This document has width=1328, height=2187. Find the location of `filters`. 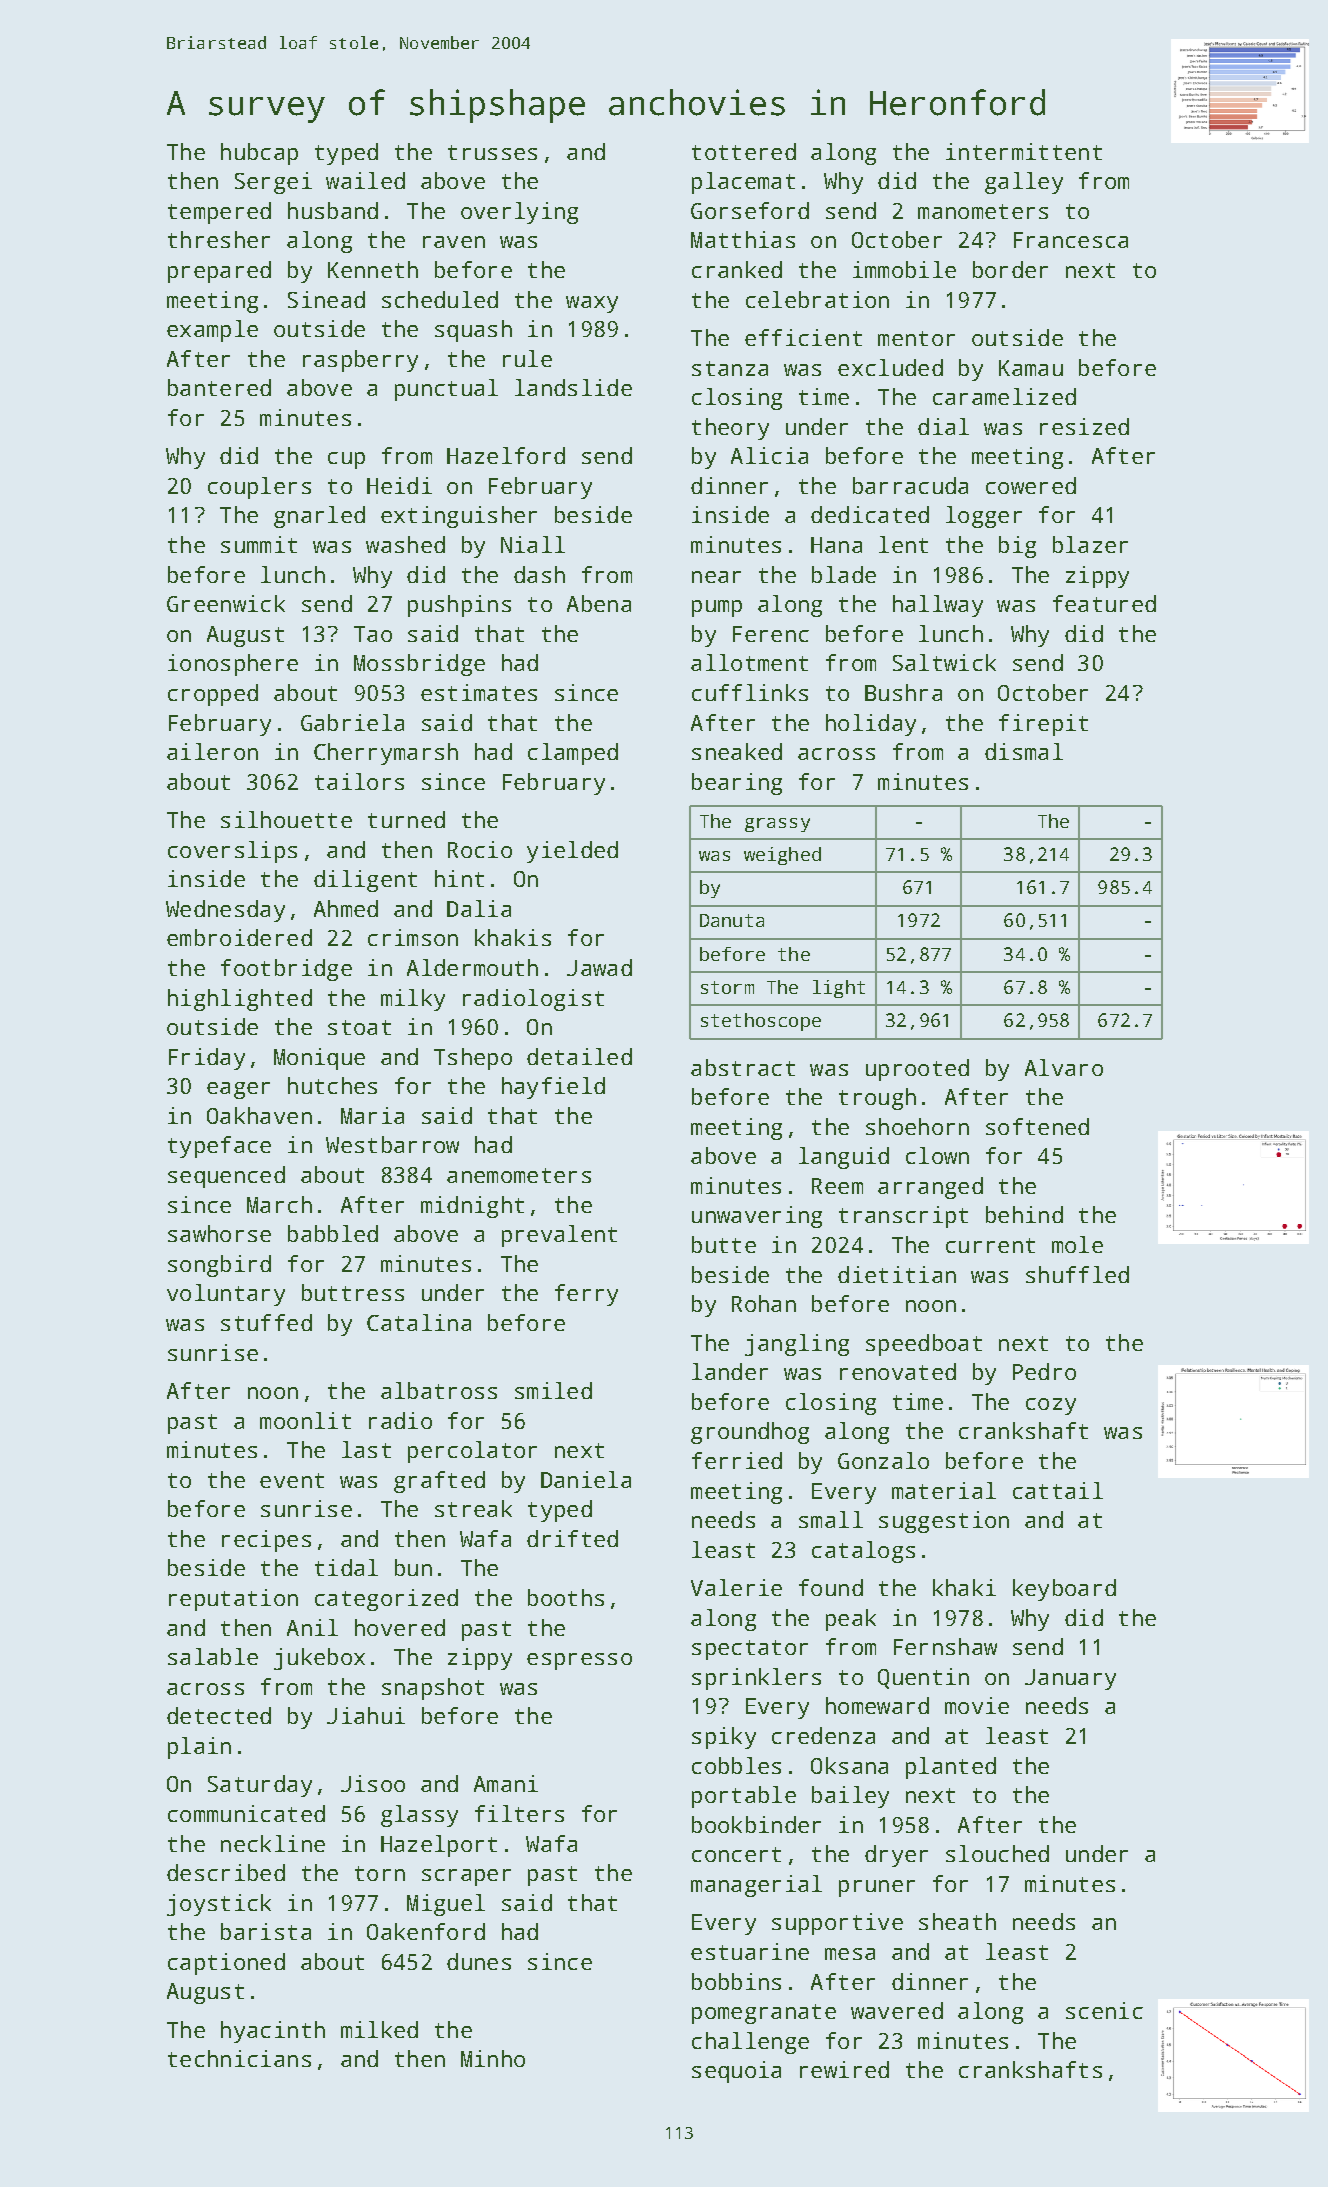

filters is located at coordinates (519, 1813).
